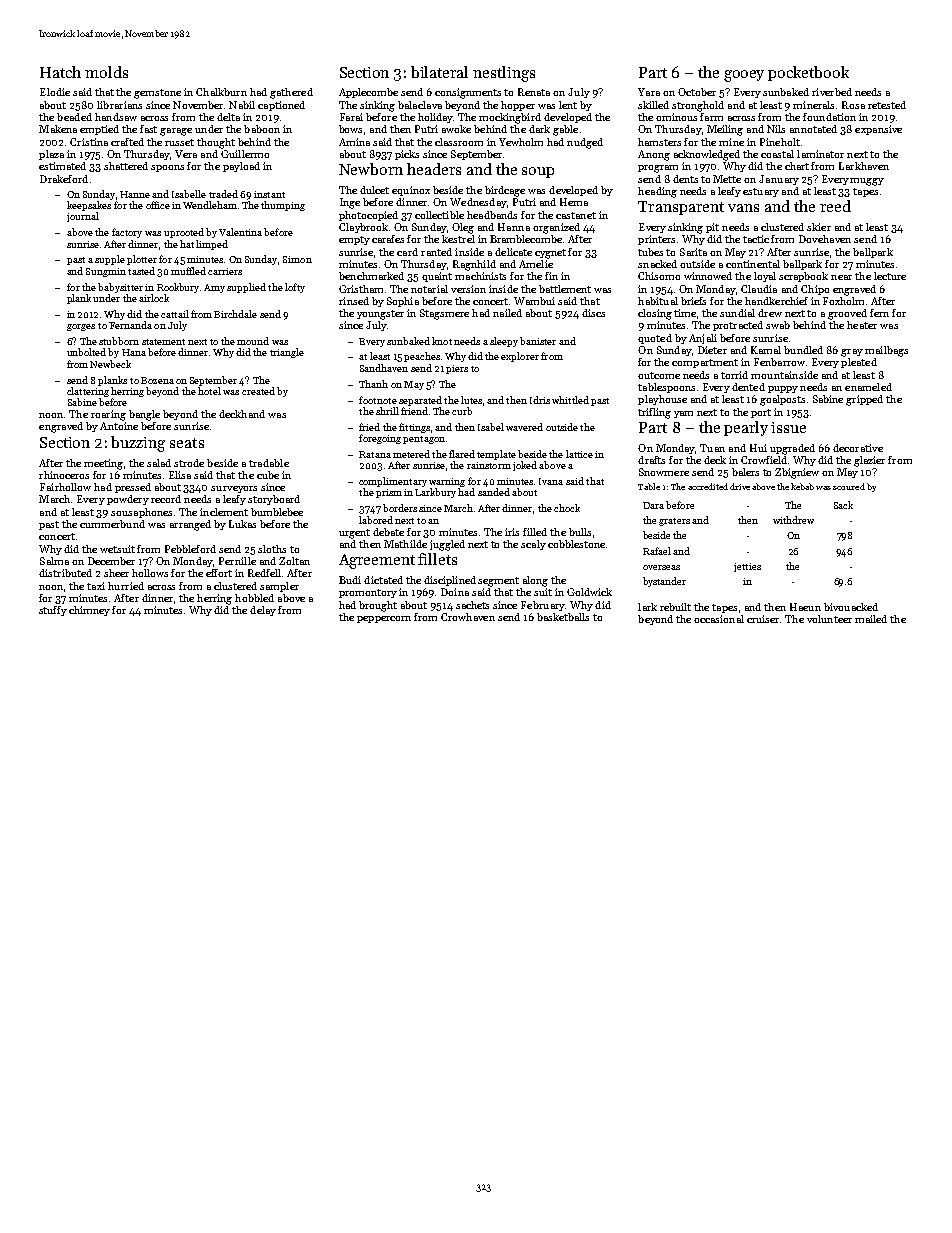 The width and height of the image is (952, 1233). I want to click on sloths, so click(272, 549).
